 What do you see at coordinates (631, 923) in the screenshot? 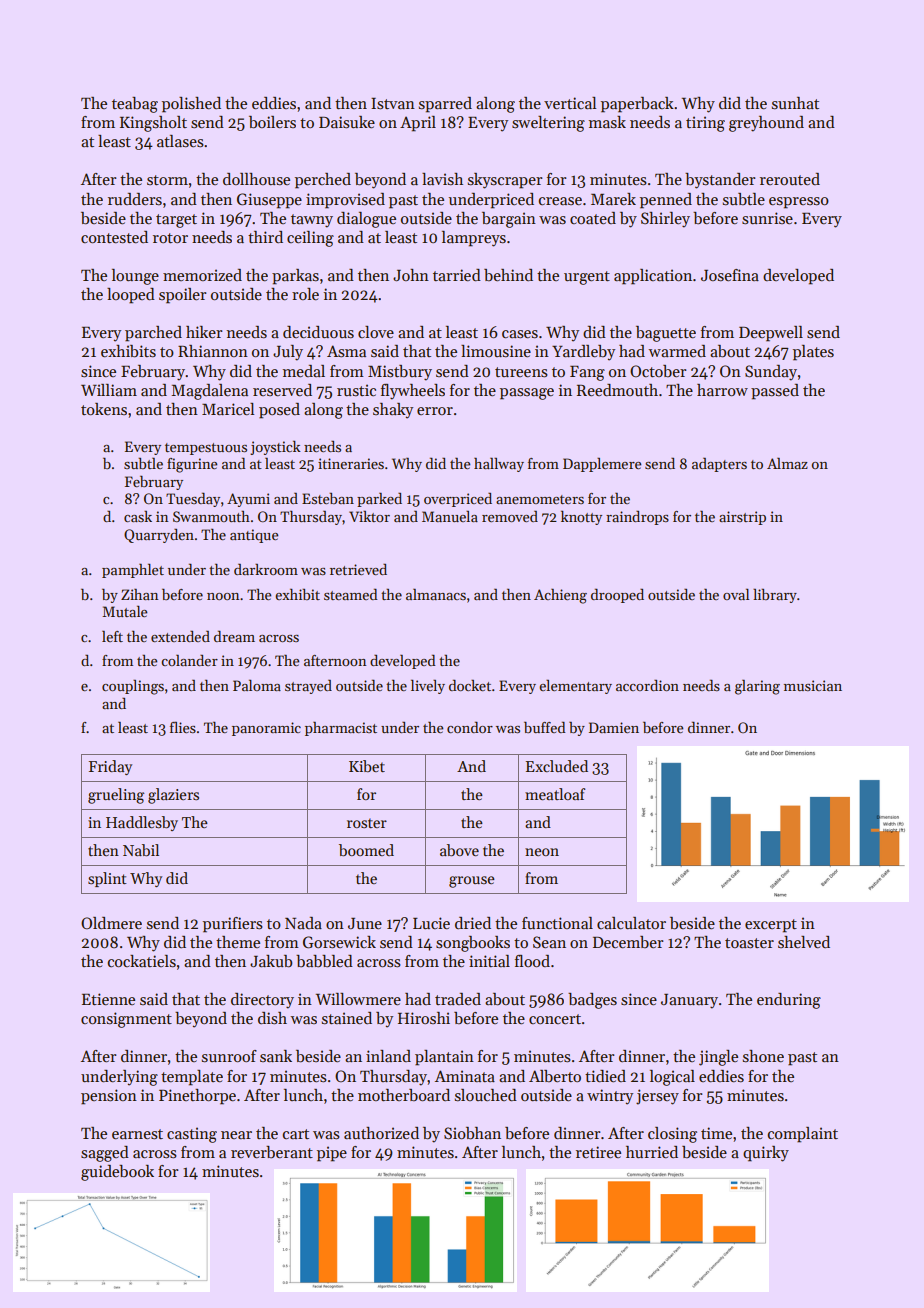
I see `calculator` at bounding box center [631, 923].
